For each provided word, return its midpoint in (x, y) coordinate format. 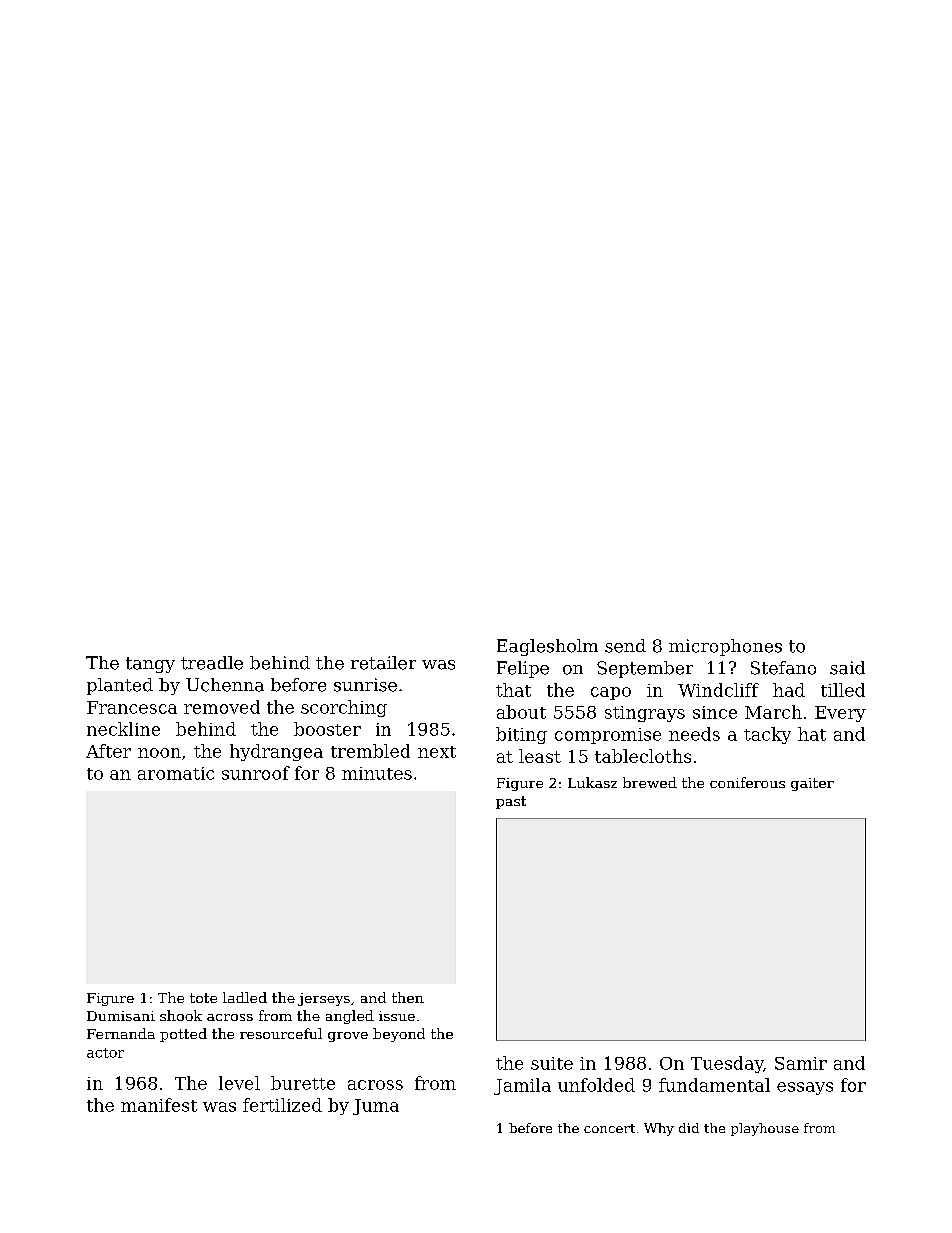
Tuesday (727, 1064)
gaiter (812, 784)
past (511, 802)
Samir (801, 1063)
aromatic (176, 773)
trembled (370, 751)
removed (222, 707)
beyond (399, 1035)
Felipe (523, 669)
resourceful (281, 1033)
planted (120, 686)
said (847, 668)
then (408, 997)
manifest (159, 1105)
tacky (767, 735)
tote (203, 998)
